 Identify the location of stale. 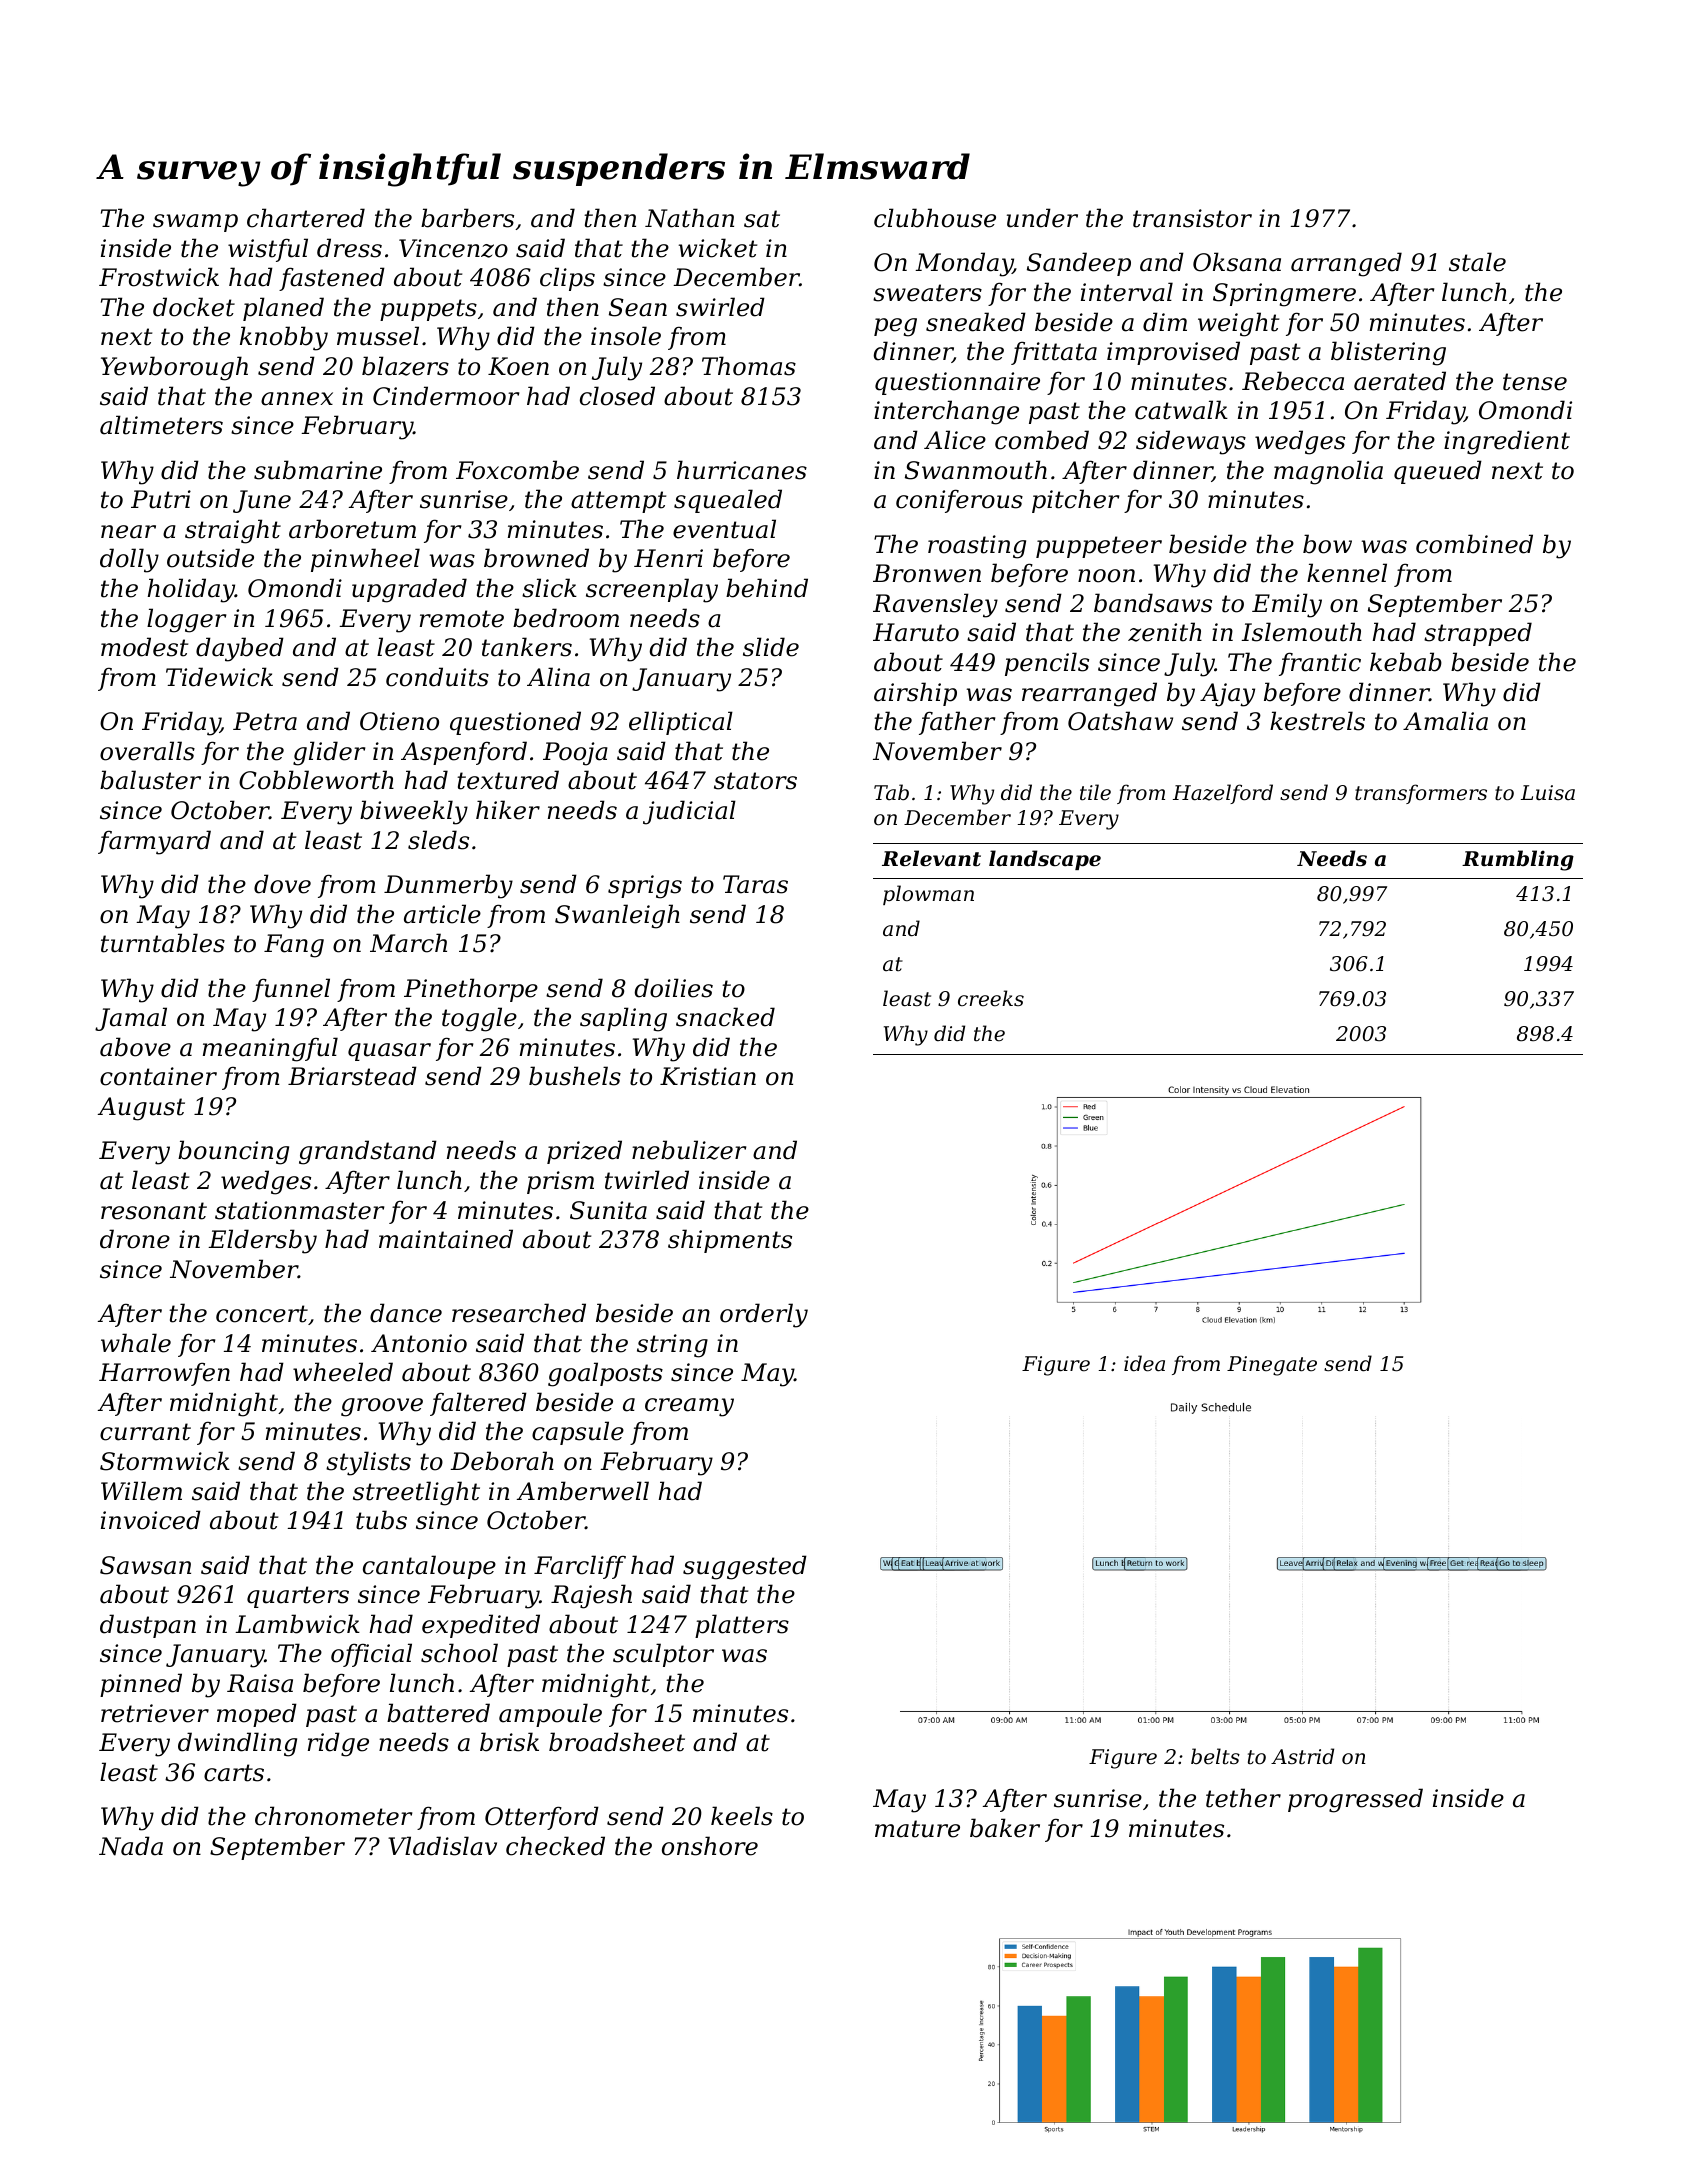
(1477, 262).
